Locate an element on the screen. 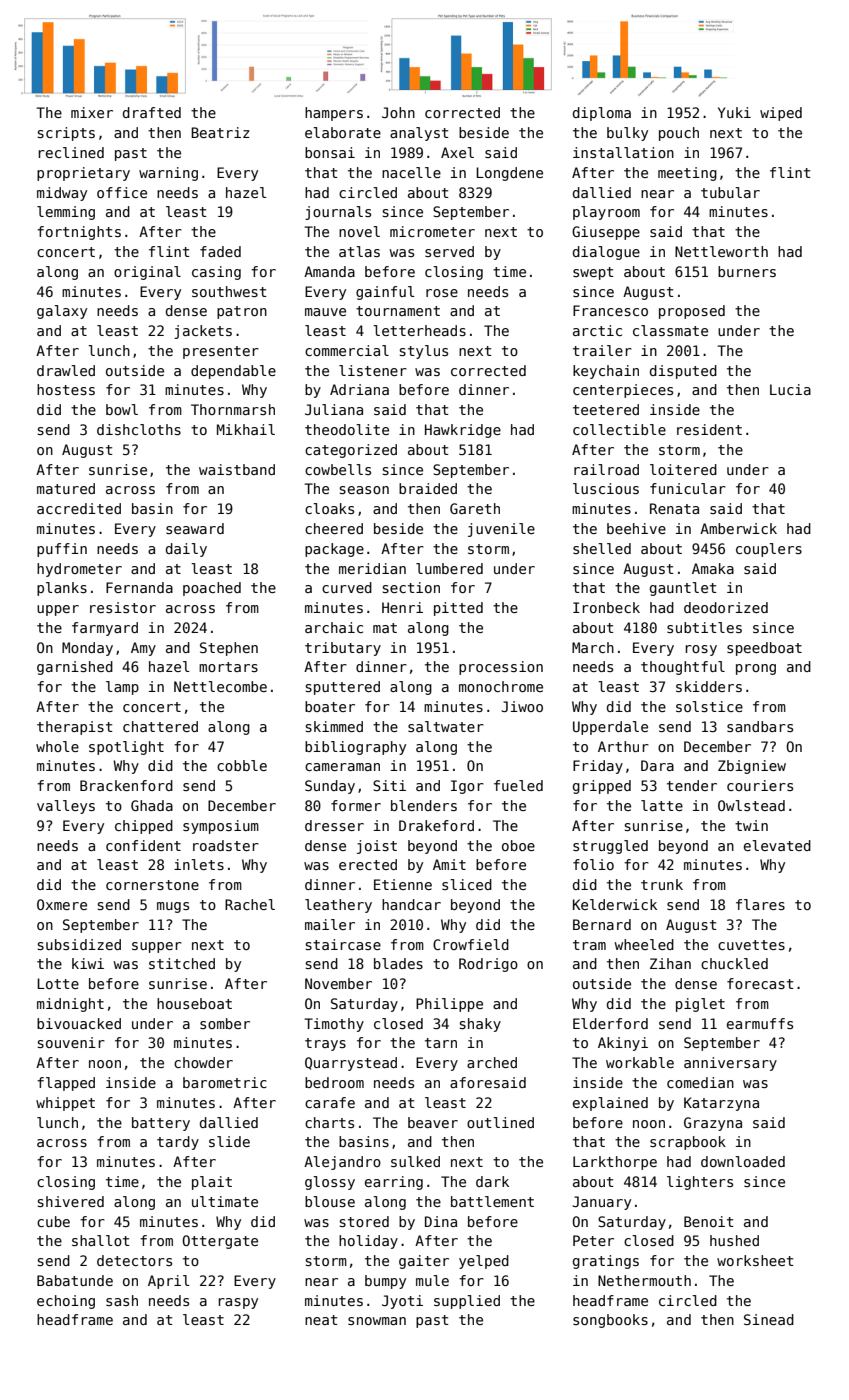  Ironbeck is located at coordinates (606, 607).
